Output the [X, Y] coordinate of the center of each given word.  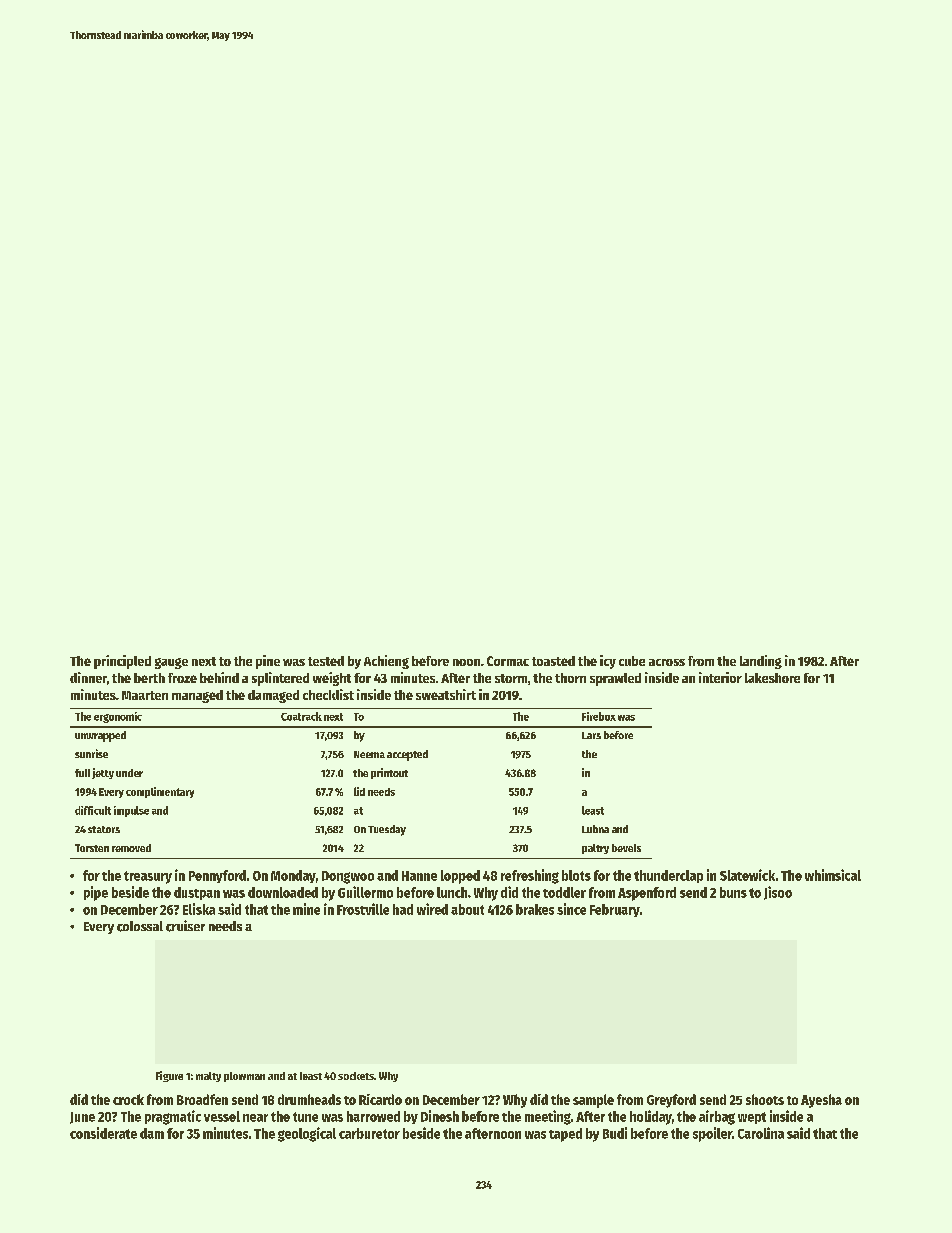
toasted [553, 661]
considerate [103, 1133]
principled [122, 662]
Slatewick [747, 875]
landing [761, 662]
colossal [140, 926]
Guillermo [365, 892]
